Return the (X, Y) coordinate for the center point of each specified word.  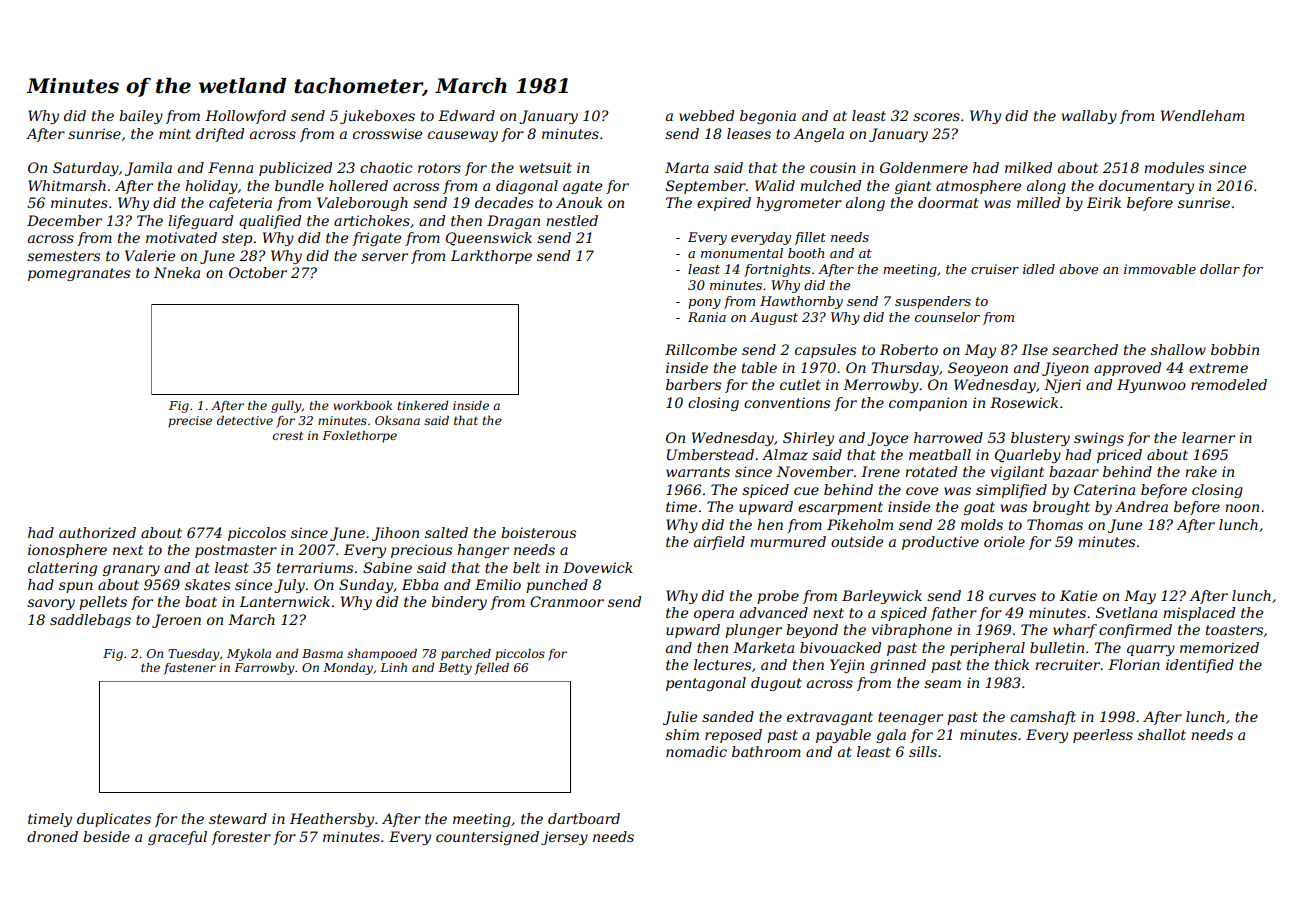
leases (749, 133)
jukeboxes (377, 117)
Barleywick (882, 597)
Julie (680, 718)
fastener (190, 669)
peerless (1103, 736)
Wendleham (1202, 115)
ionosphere (67, 551)
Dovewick (598, 567)
